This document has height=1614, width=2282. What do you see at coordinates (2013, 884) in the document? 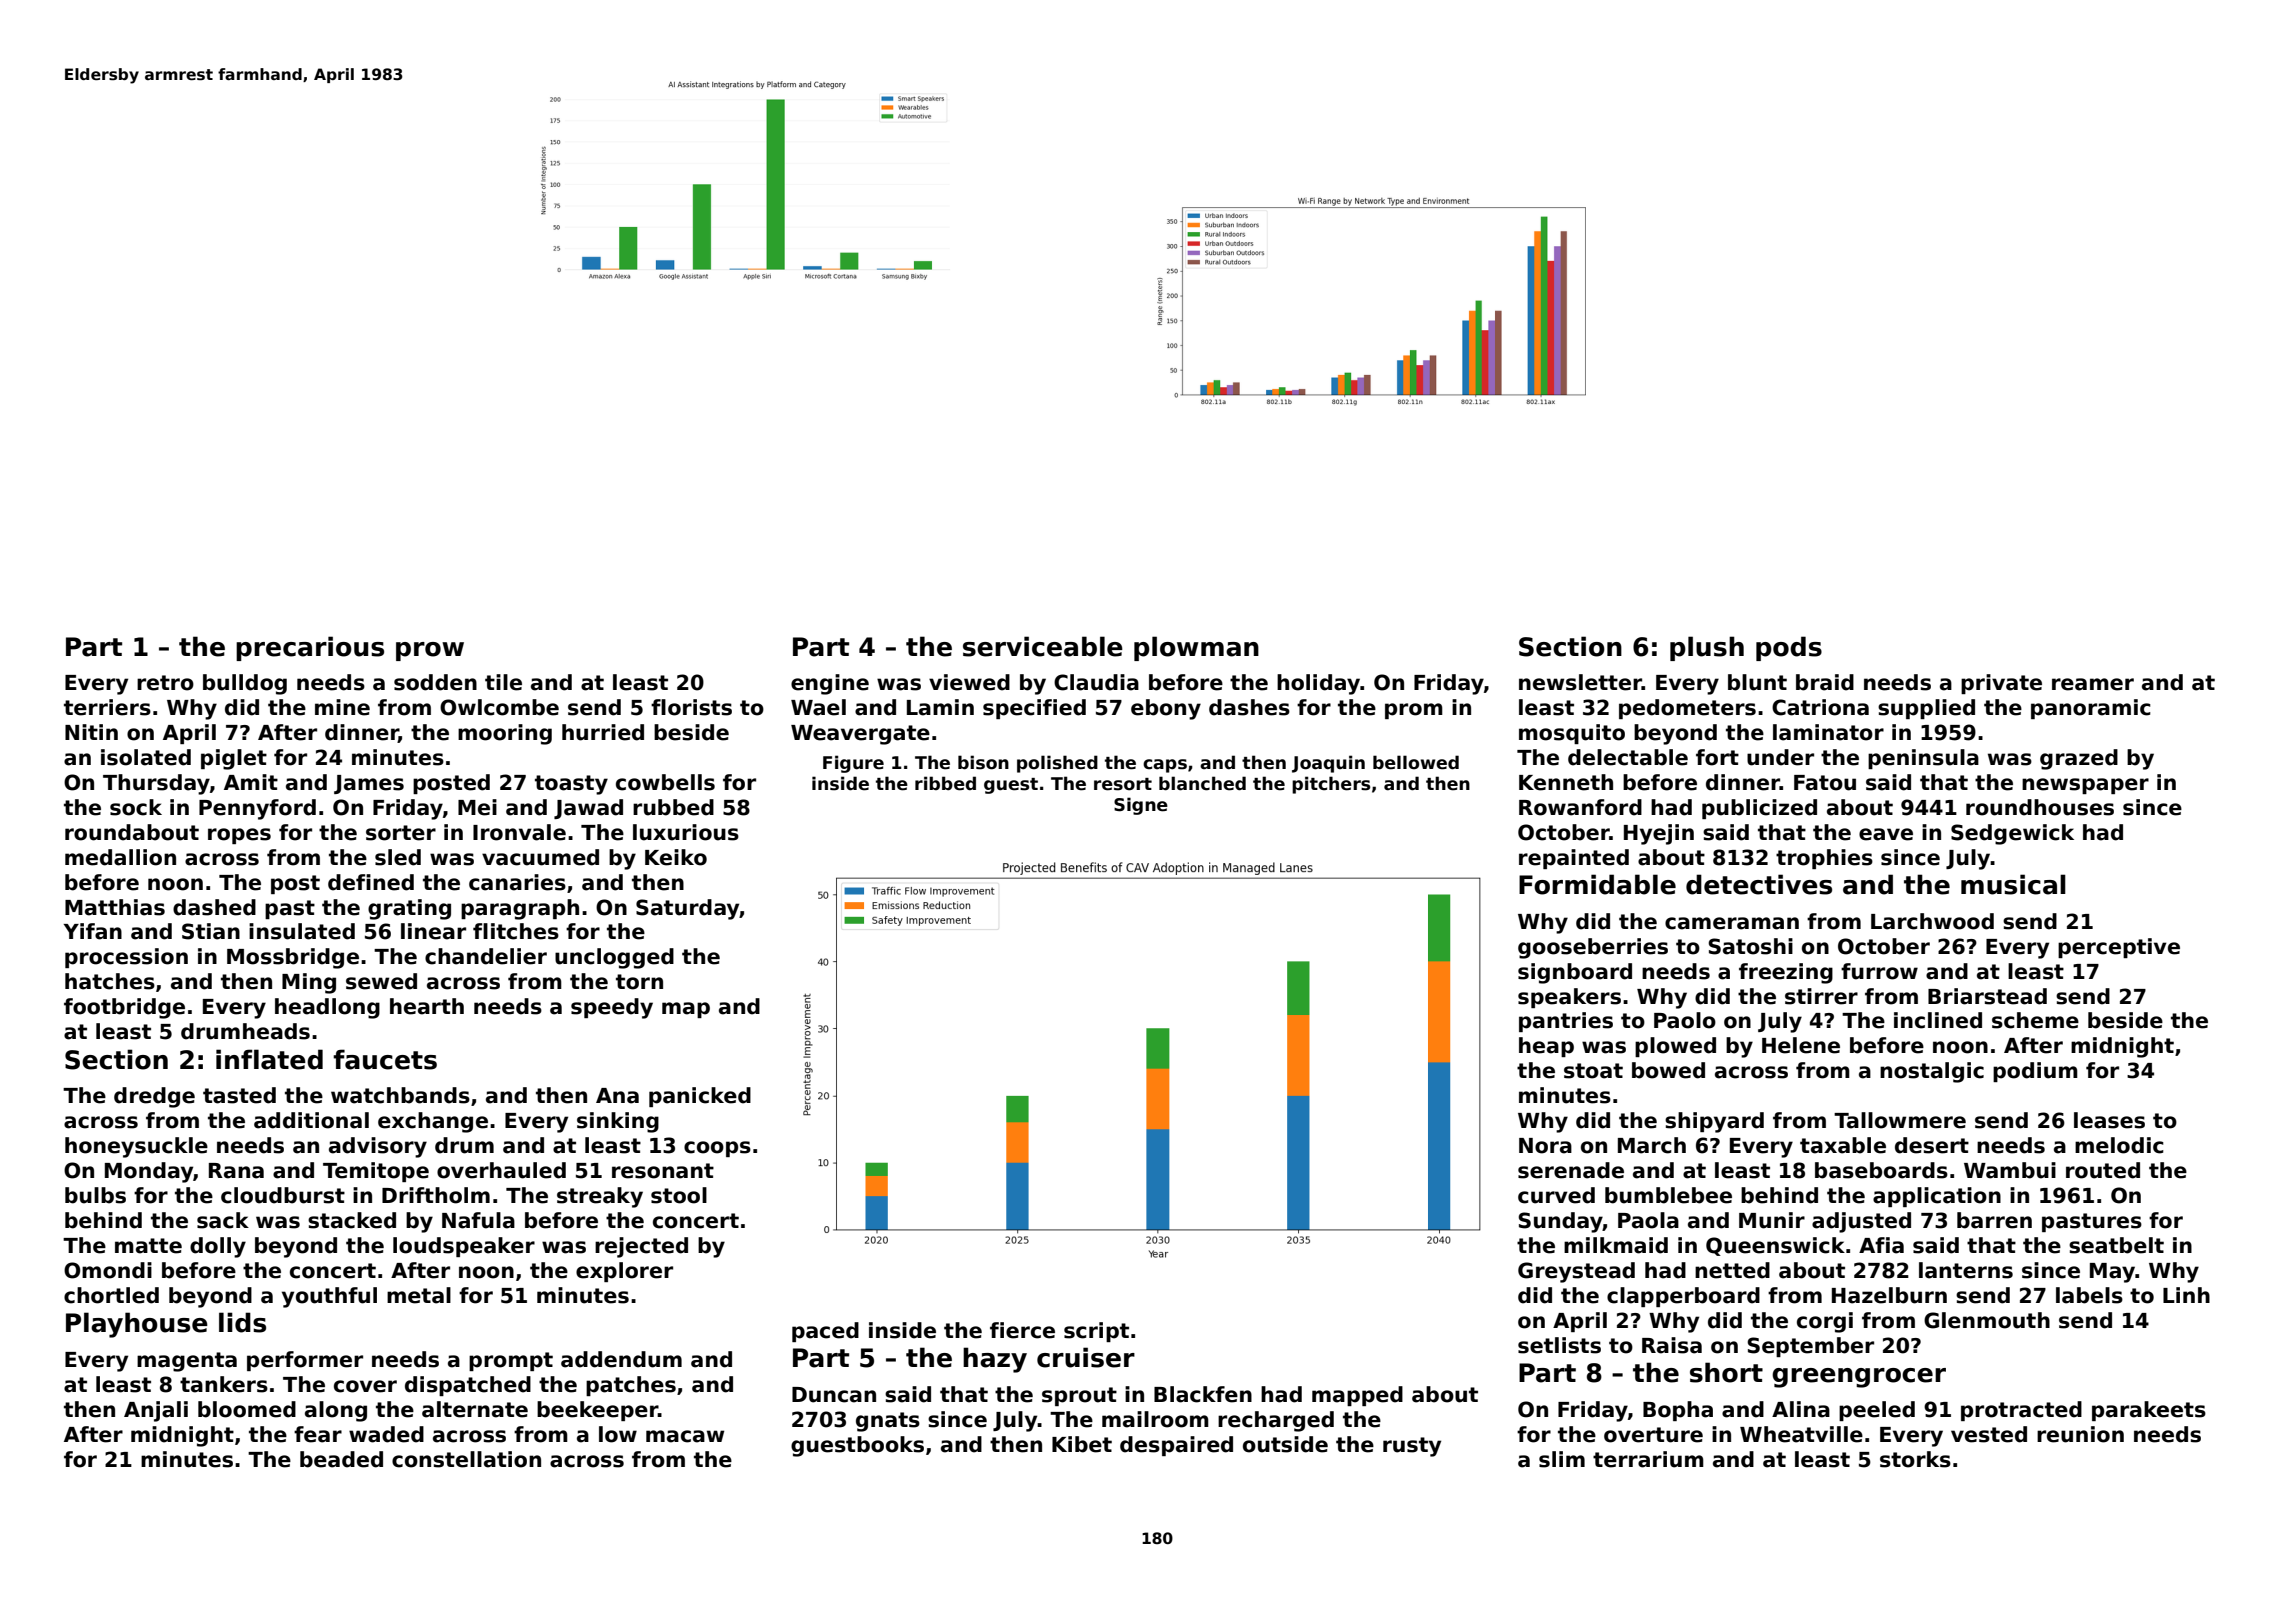
I see `musical` at bounding box center [2013, 884].
